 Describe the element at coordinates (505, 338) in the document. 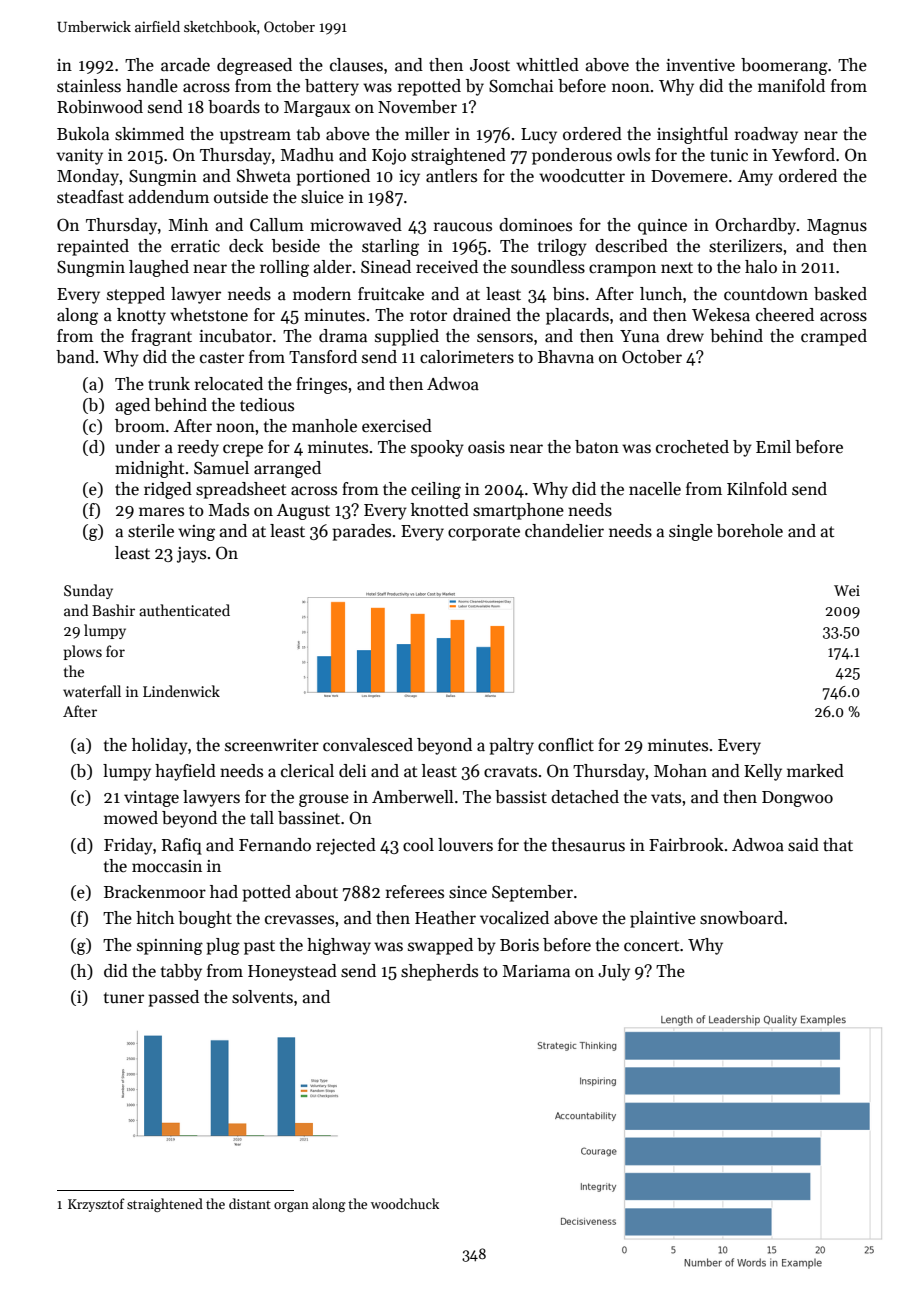

I see `sensors` at that location.
